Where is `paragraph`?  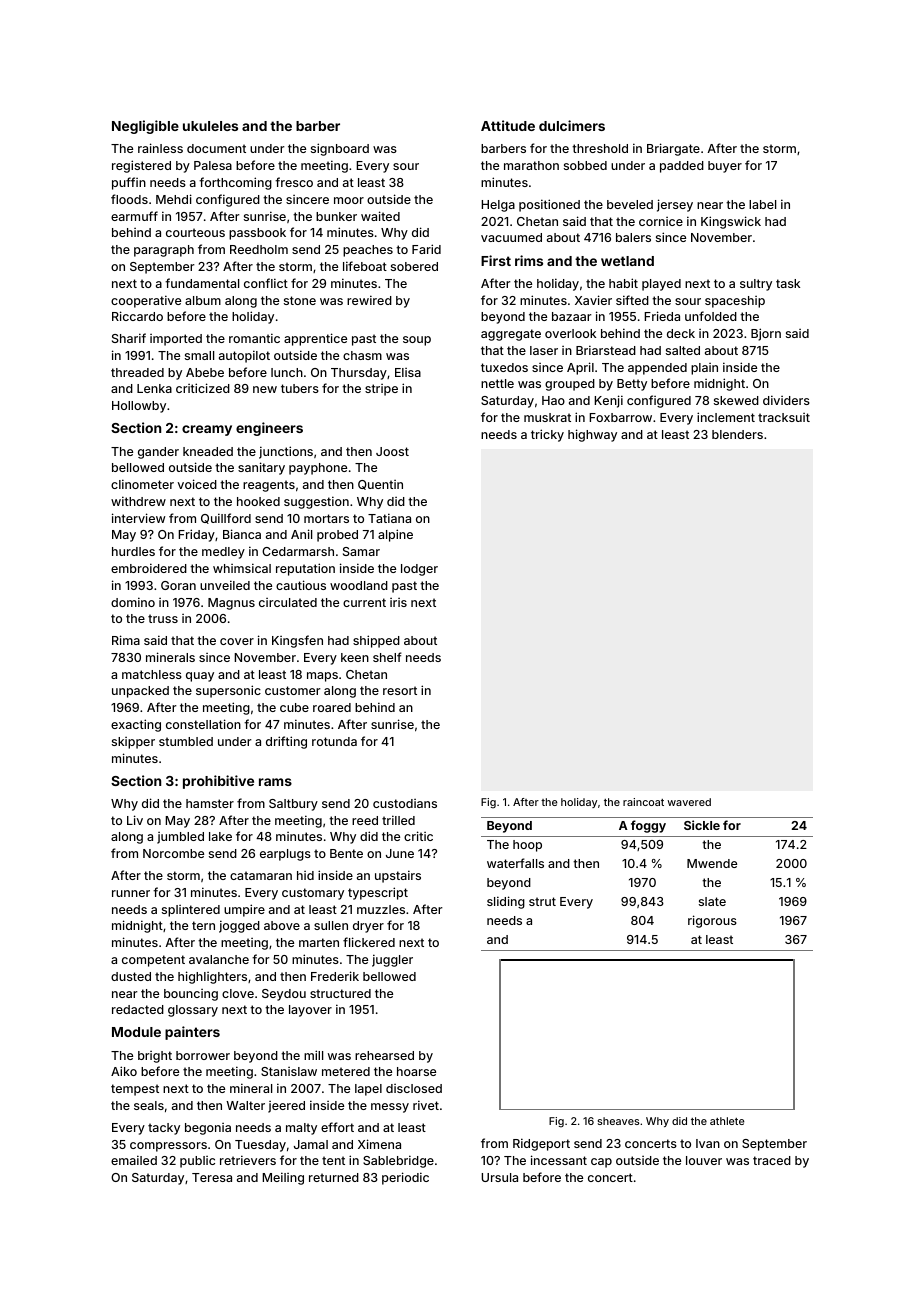 paragraph is located at coordinates (164, 251).
